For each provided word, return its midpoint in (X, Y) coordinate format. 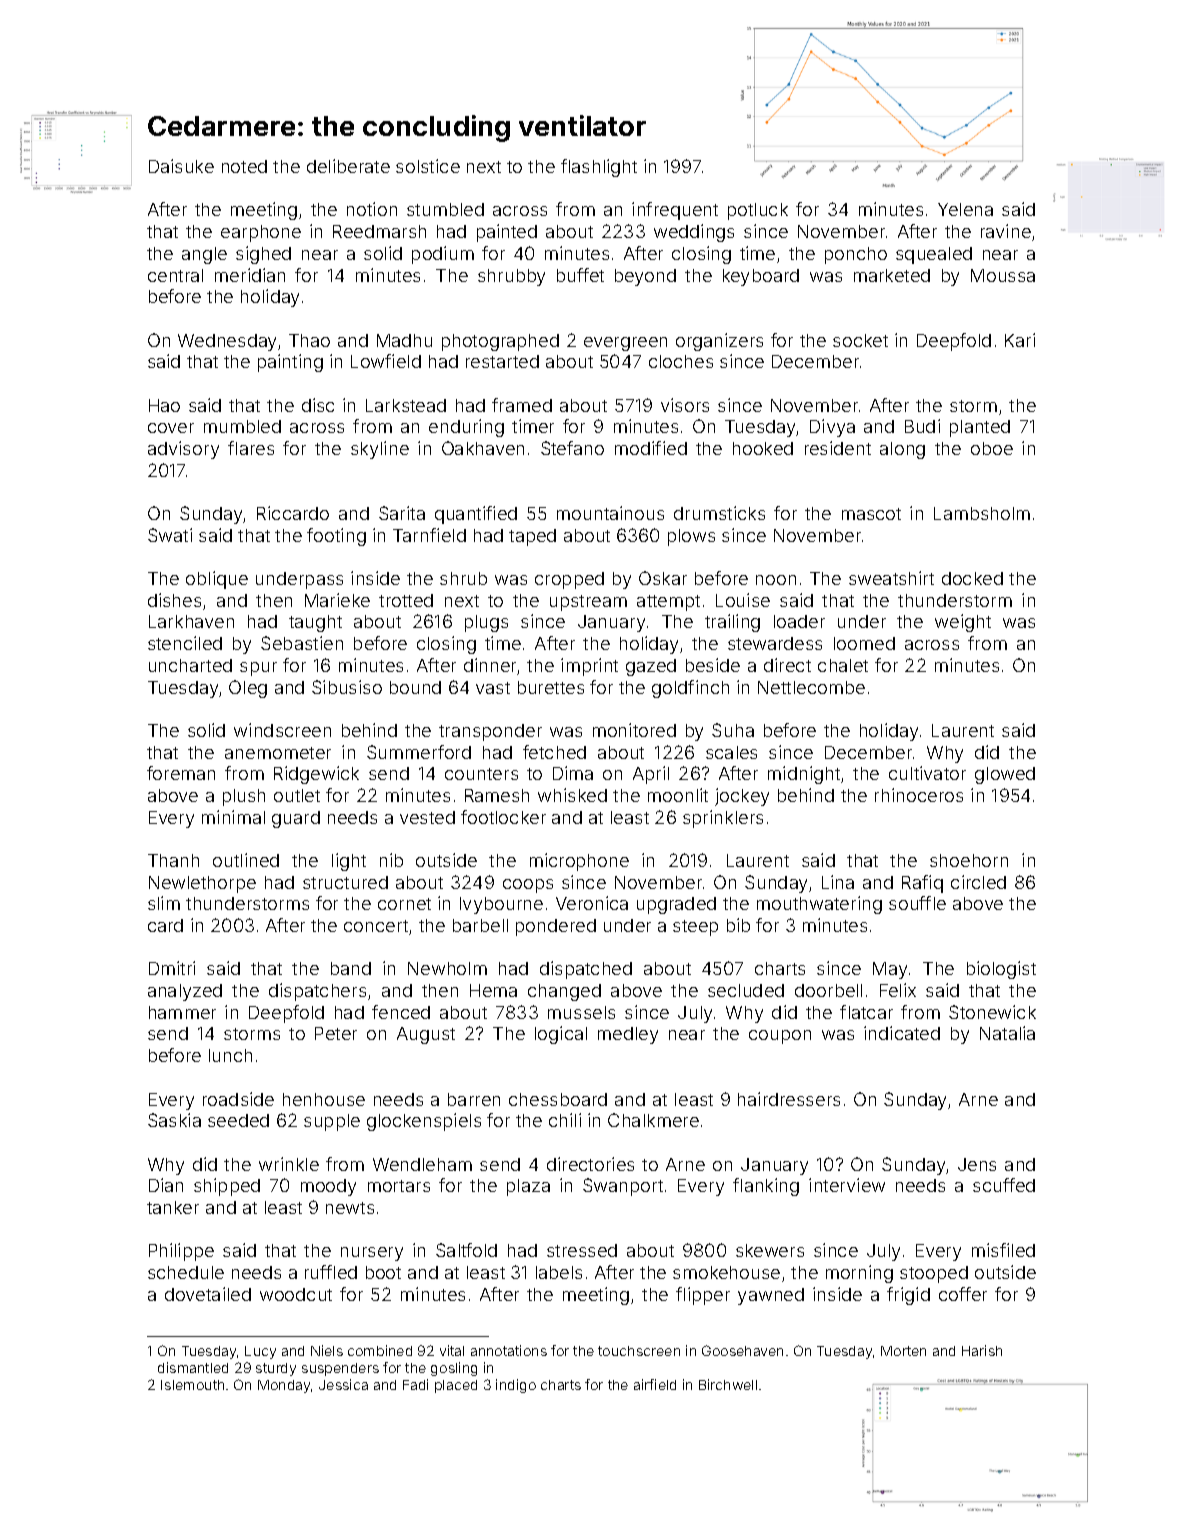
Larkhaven (191, 621)
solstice (428, 166)
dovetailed (208, 1294)
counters (481, 774)
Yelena (965, 209)
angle (204, 255)
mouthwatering (819, 905)
